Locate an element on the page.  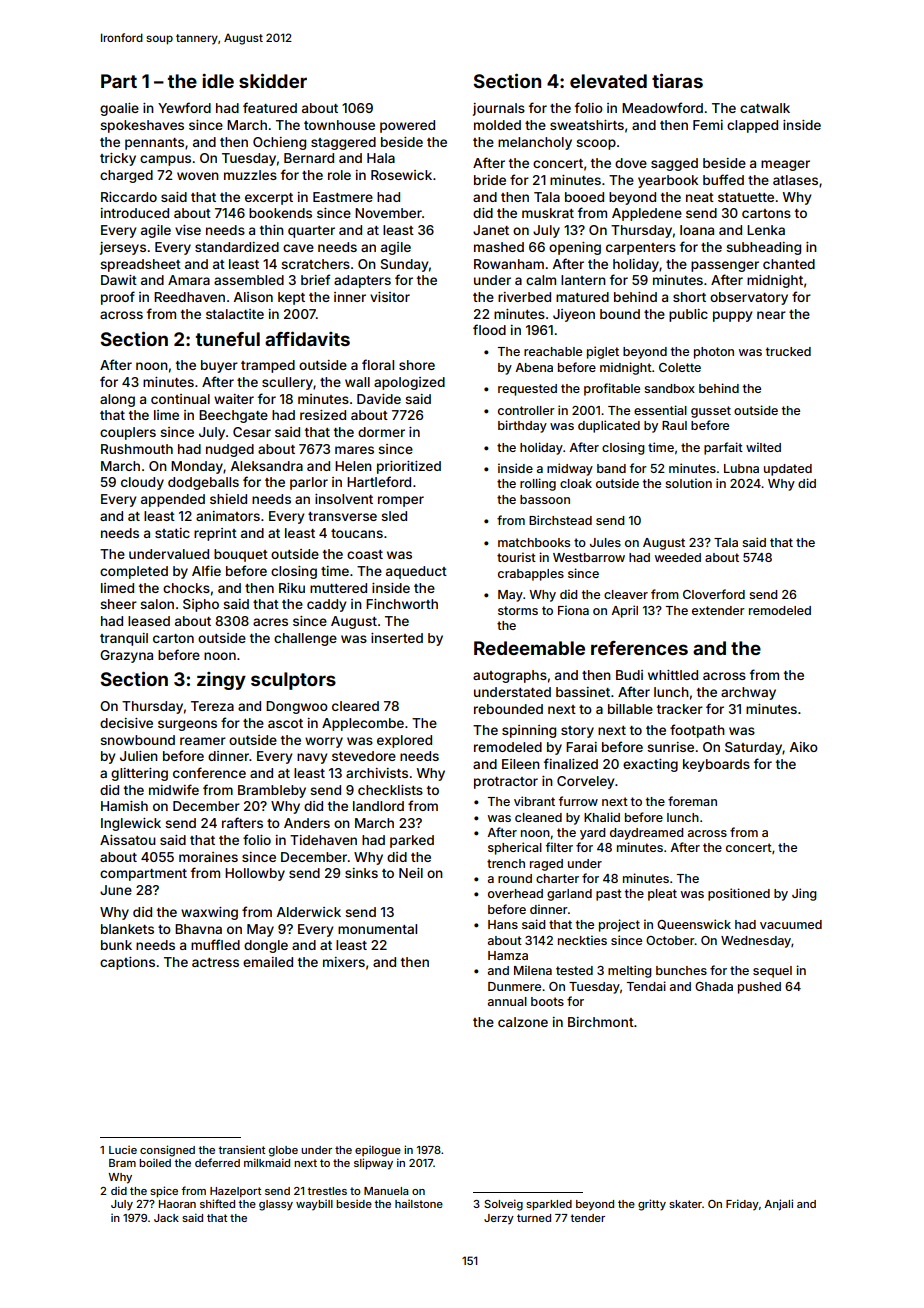
storms is located at coordinates (518, 610).
